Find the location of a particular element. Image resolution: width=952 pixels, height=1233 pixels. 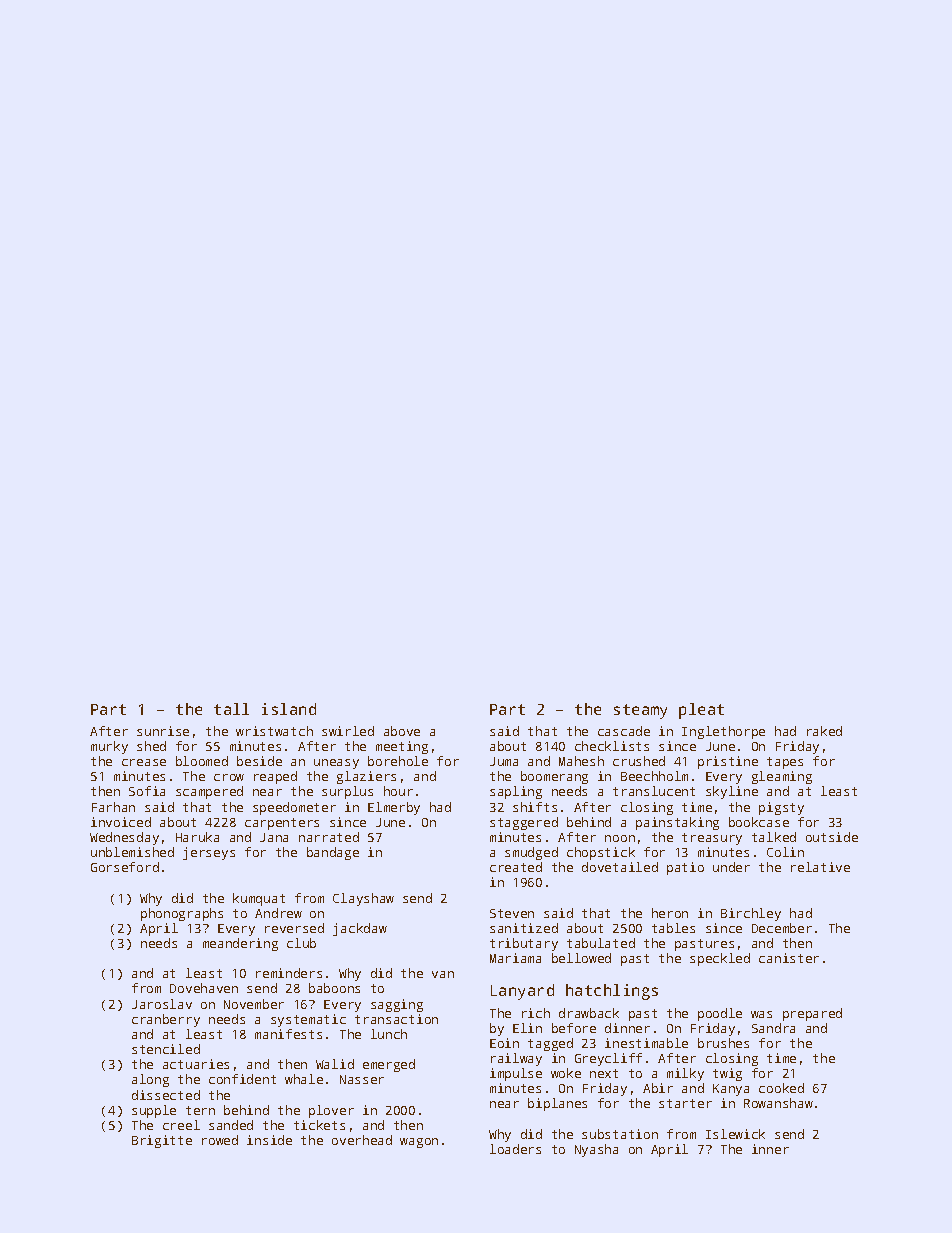

manifests is located at coordinates (288, 1034).
